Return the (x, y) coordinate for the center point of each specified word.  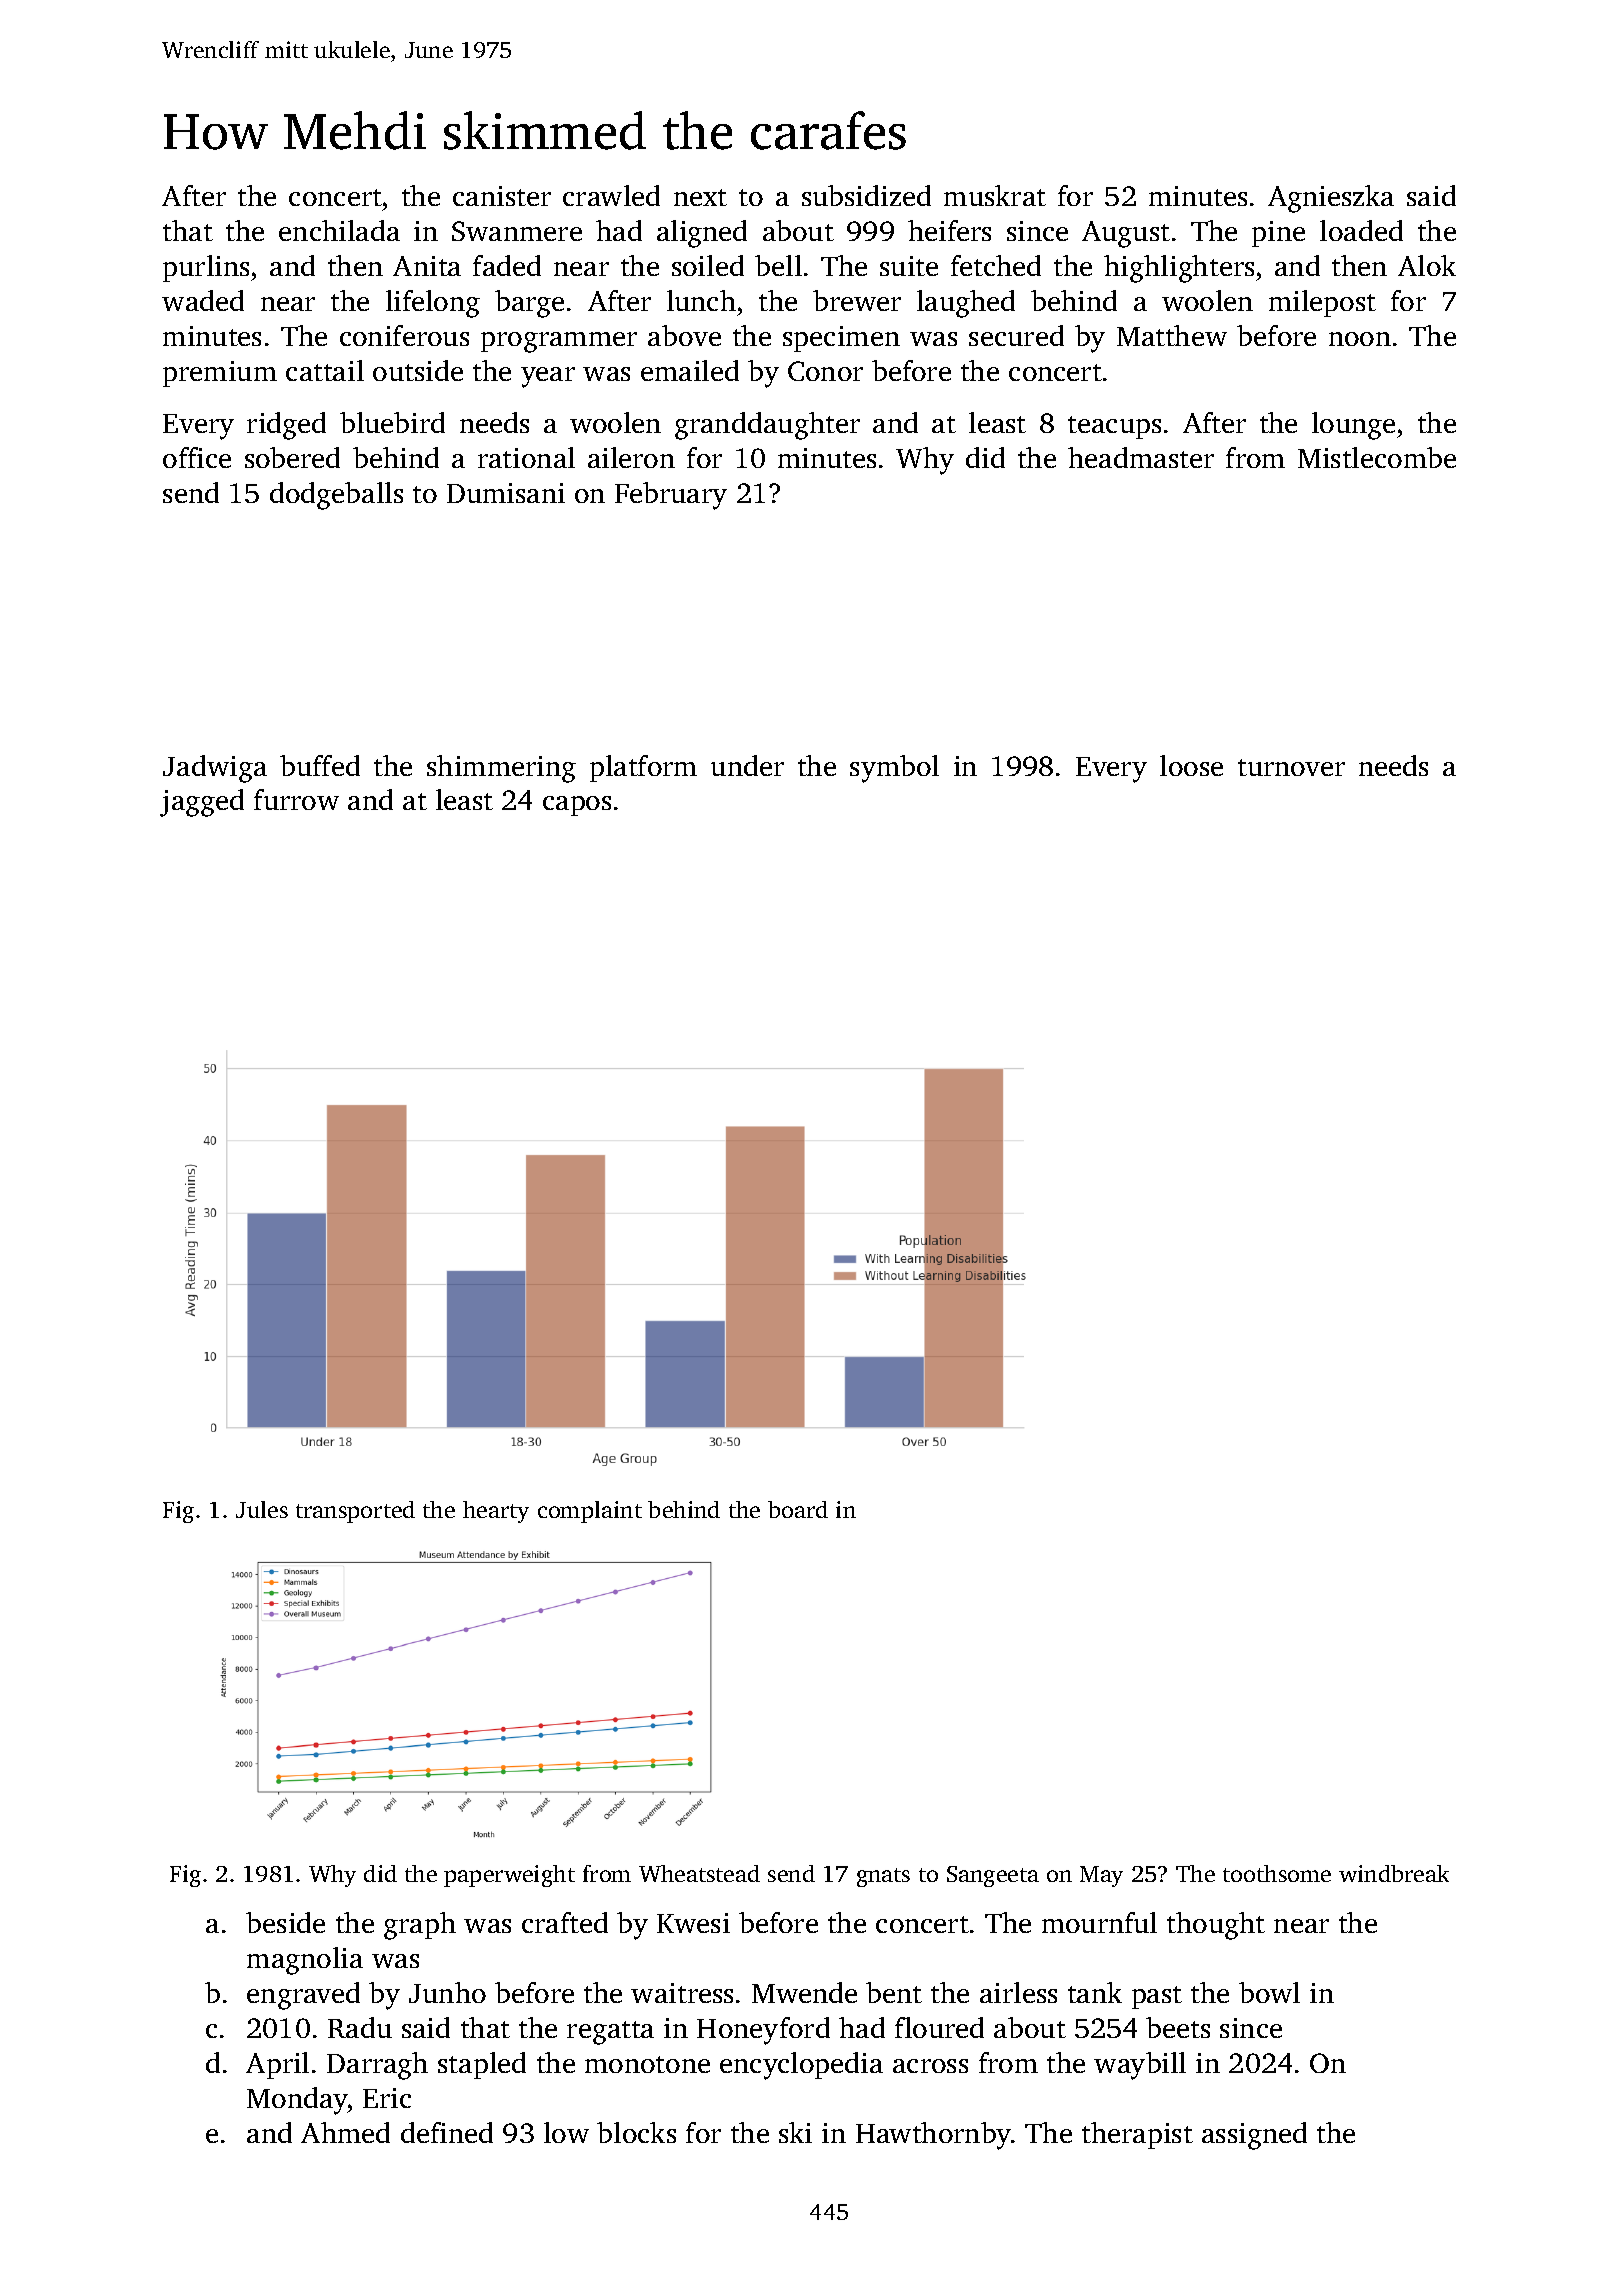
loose (1191, 765)
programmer (559, 342)
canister (502, 196)
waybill (1140, 2066)
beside (285, 1922)
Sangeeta (993, 1876)
